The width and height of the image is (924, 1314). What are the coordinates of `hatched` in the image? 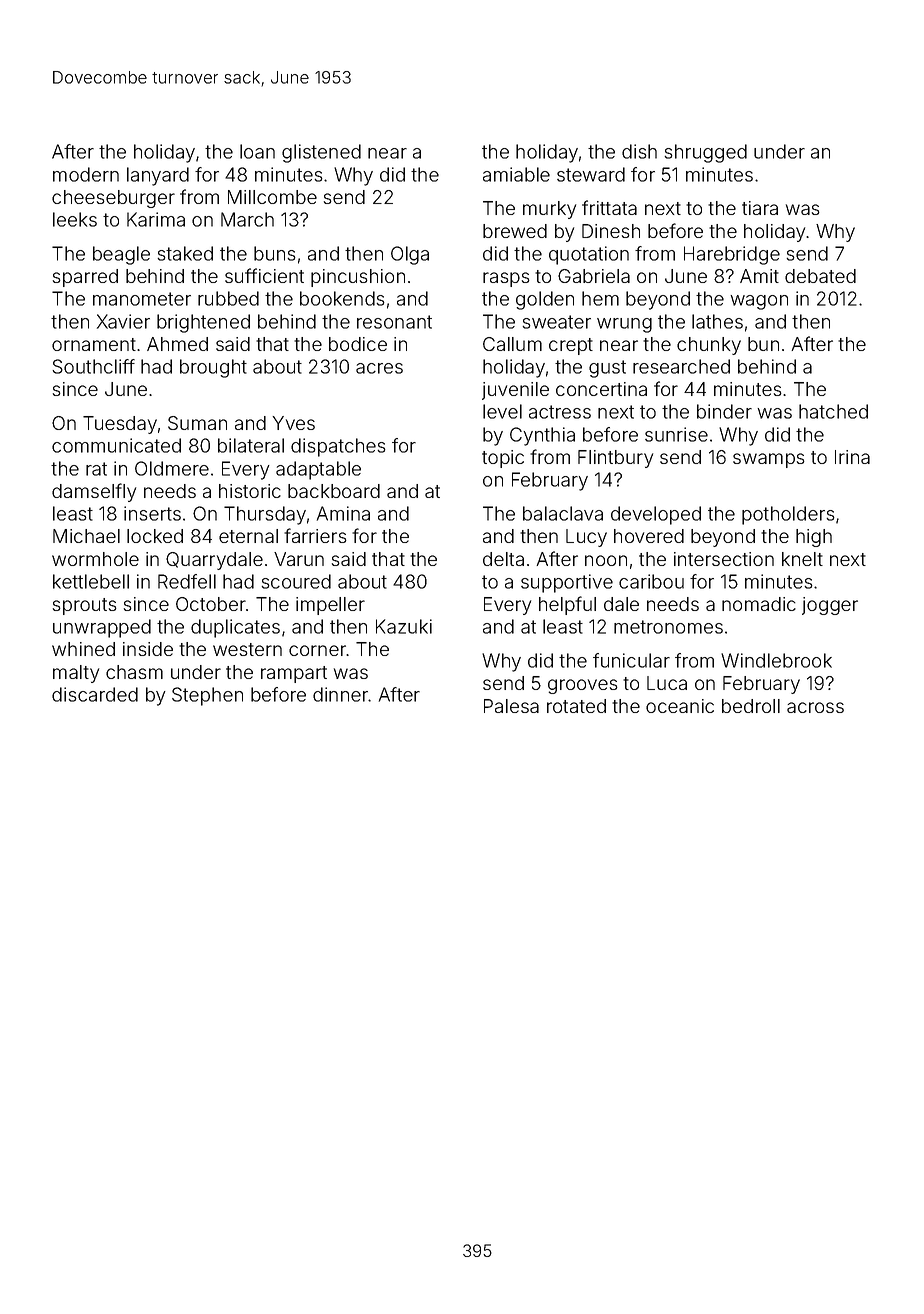 It's located at (833, 411).
